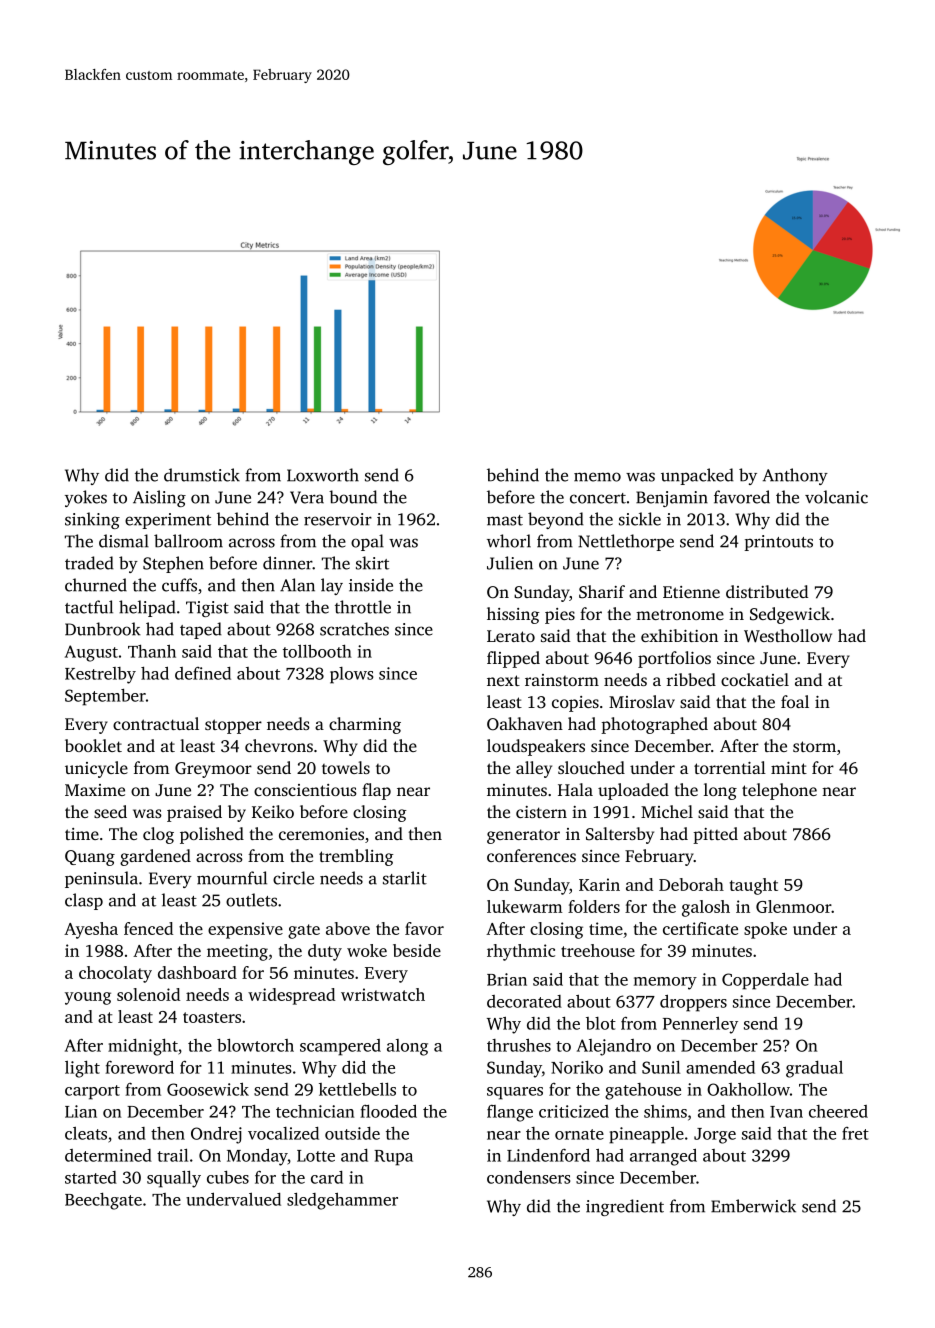  Describe the element at coordinates (202, 475) in the screenshot. I see `drumstick` at that location.
